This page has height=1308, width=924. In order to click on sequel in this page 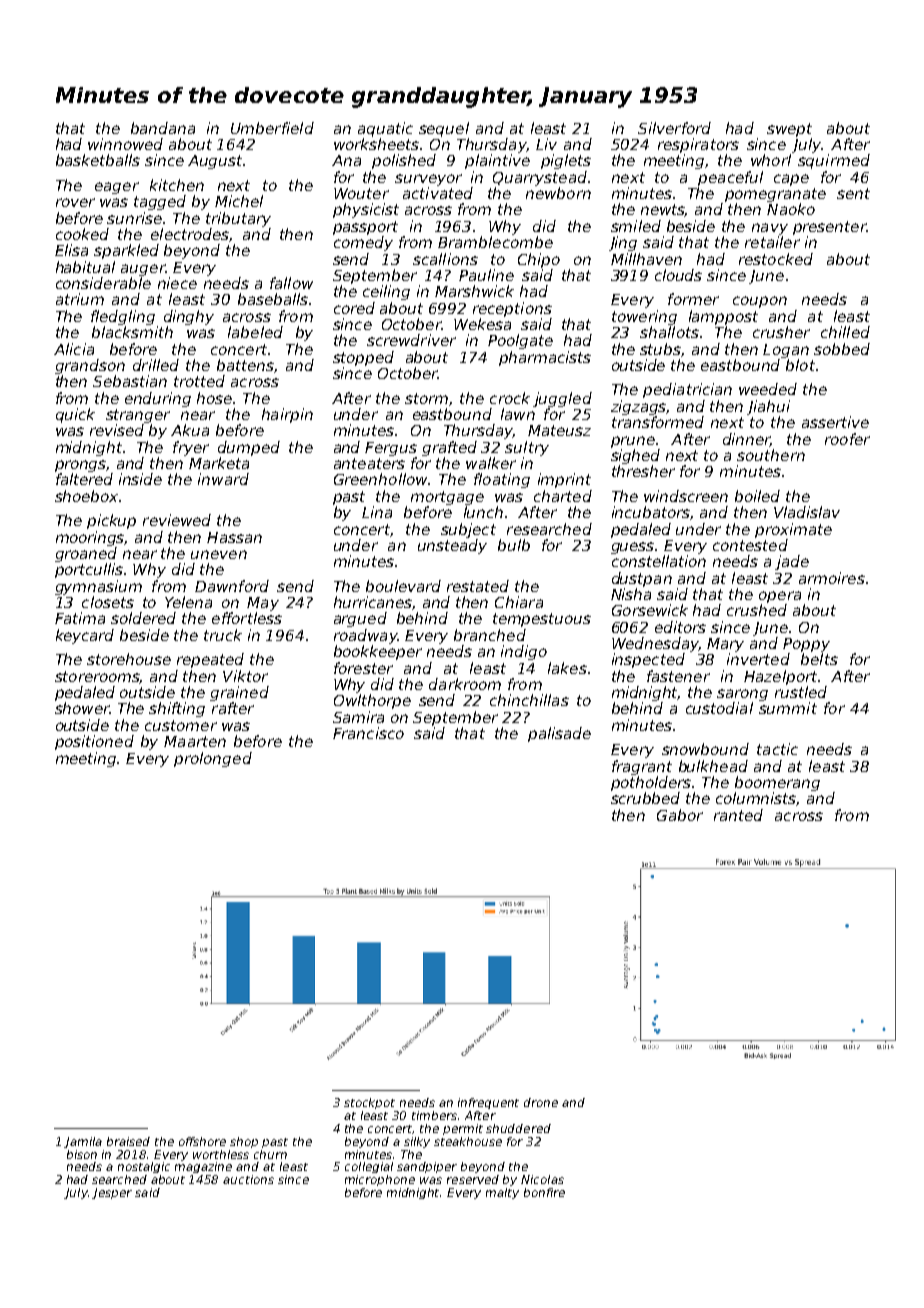, I will do `click(444, 129)`.
